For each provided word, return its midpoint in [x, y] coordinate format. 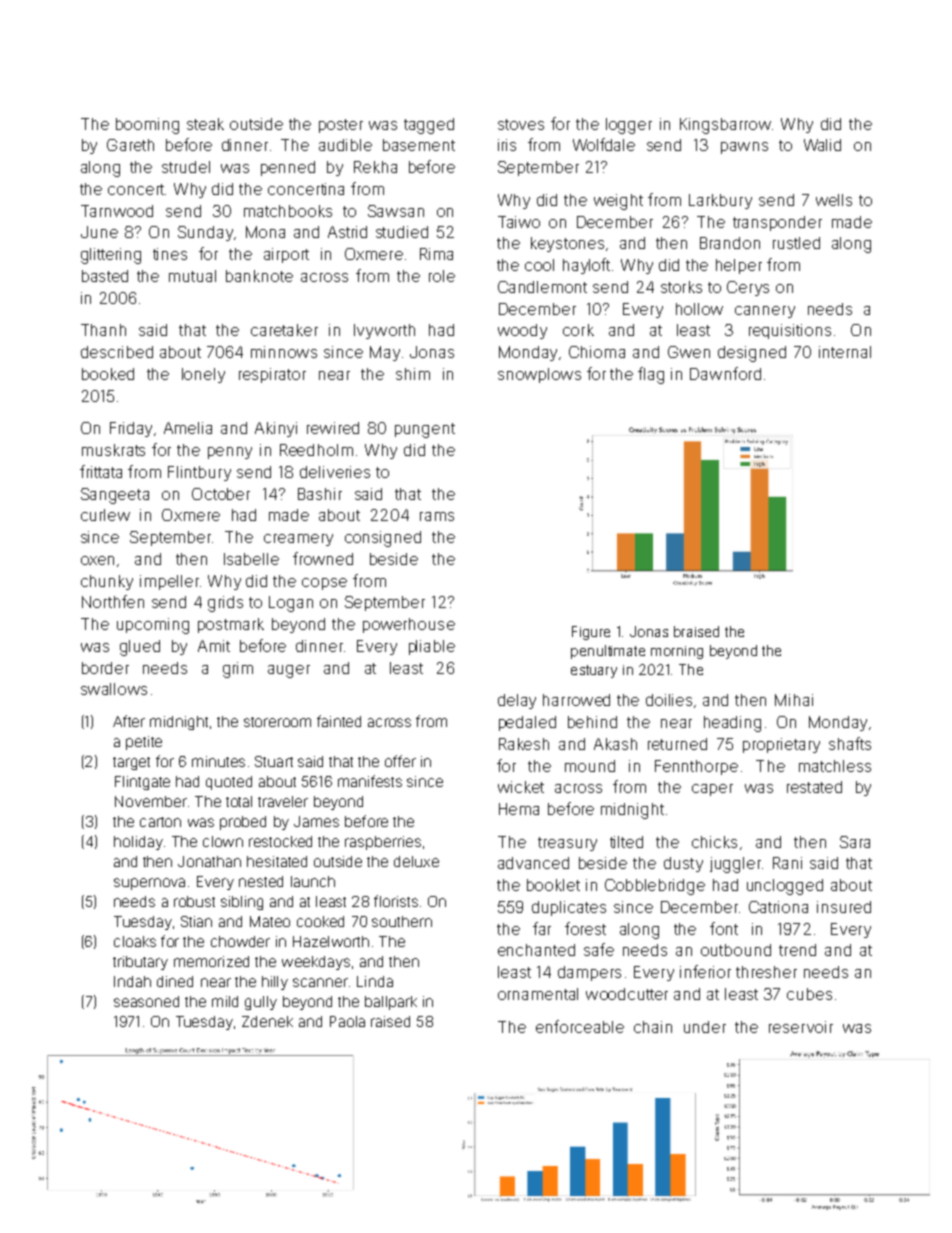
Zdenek [267, 1021]
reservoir [801, 1027]
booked [108, 374]
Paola [347, 1021]
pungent [425, 430]
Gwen [689, 352]
